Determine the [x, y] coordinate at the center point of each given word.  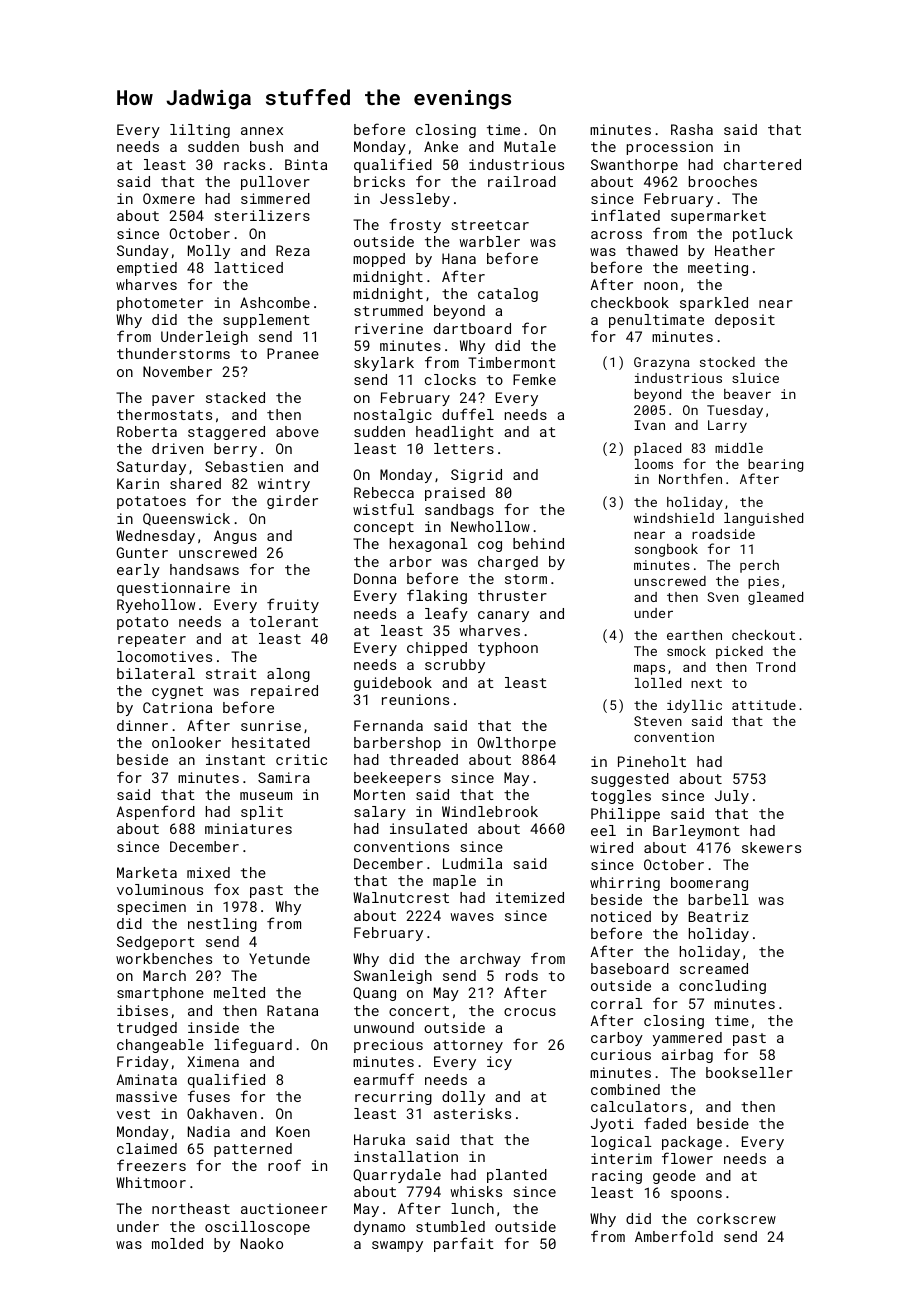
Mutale [530, 146]
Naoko [262, 1243]
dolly [463, 1098]
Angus [235, 537]
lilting [200, 131]
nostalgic [393, 416]
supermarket [718, 217]
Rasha [692, 129]
